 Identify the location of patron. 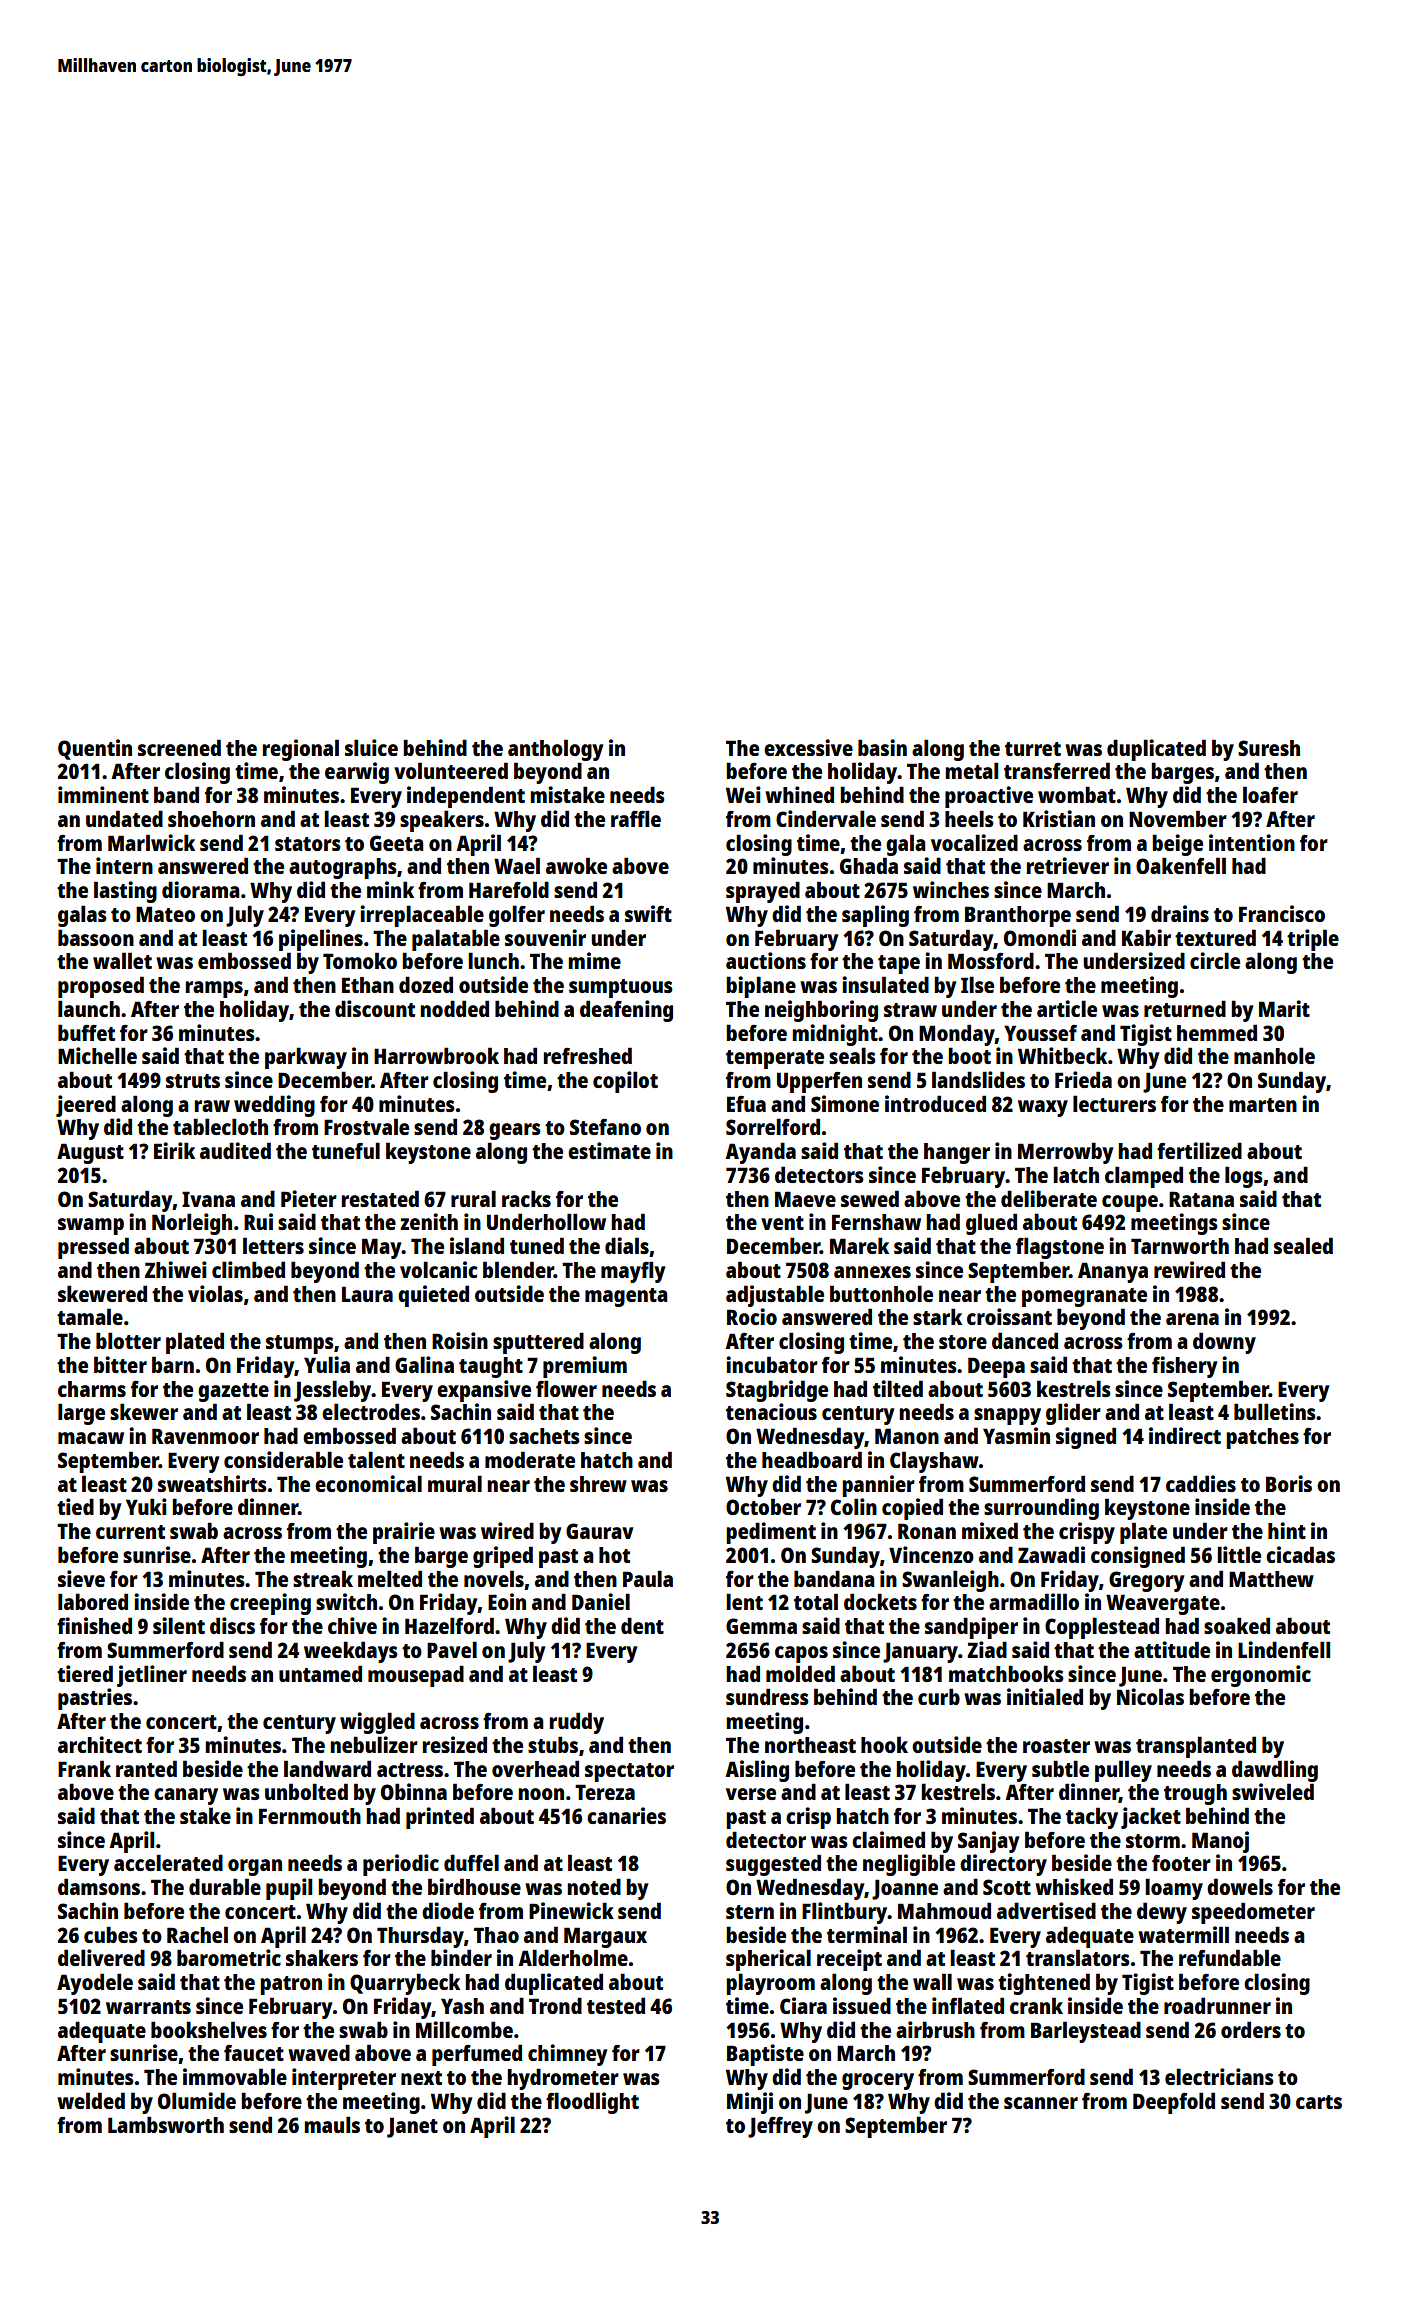
(291, 1985).
